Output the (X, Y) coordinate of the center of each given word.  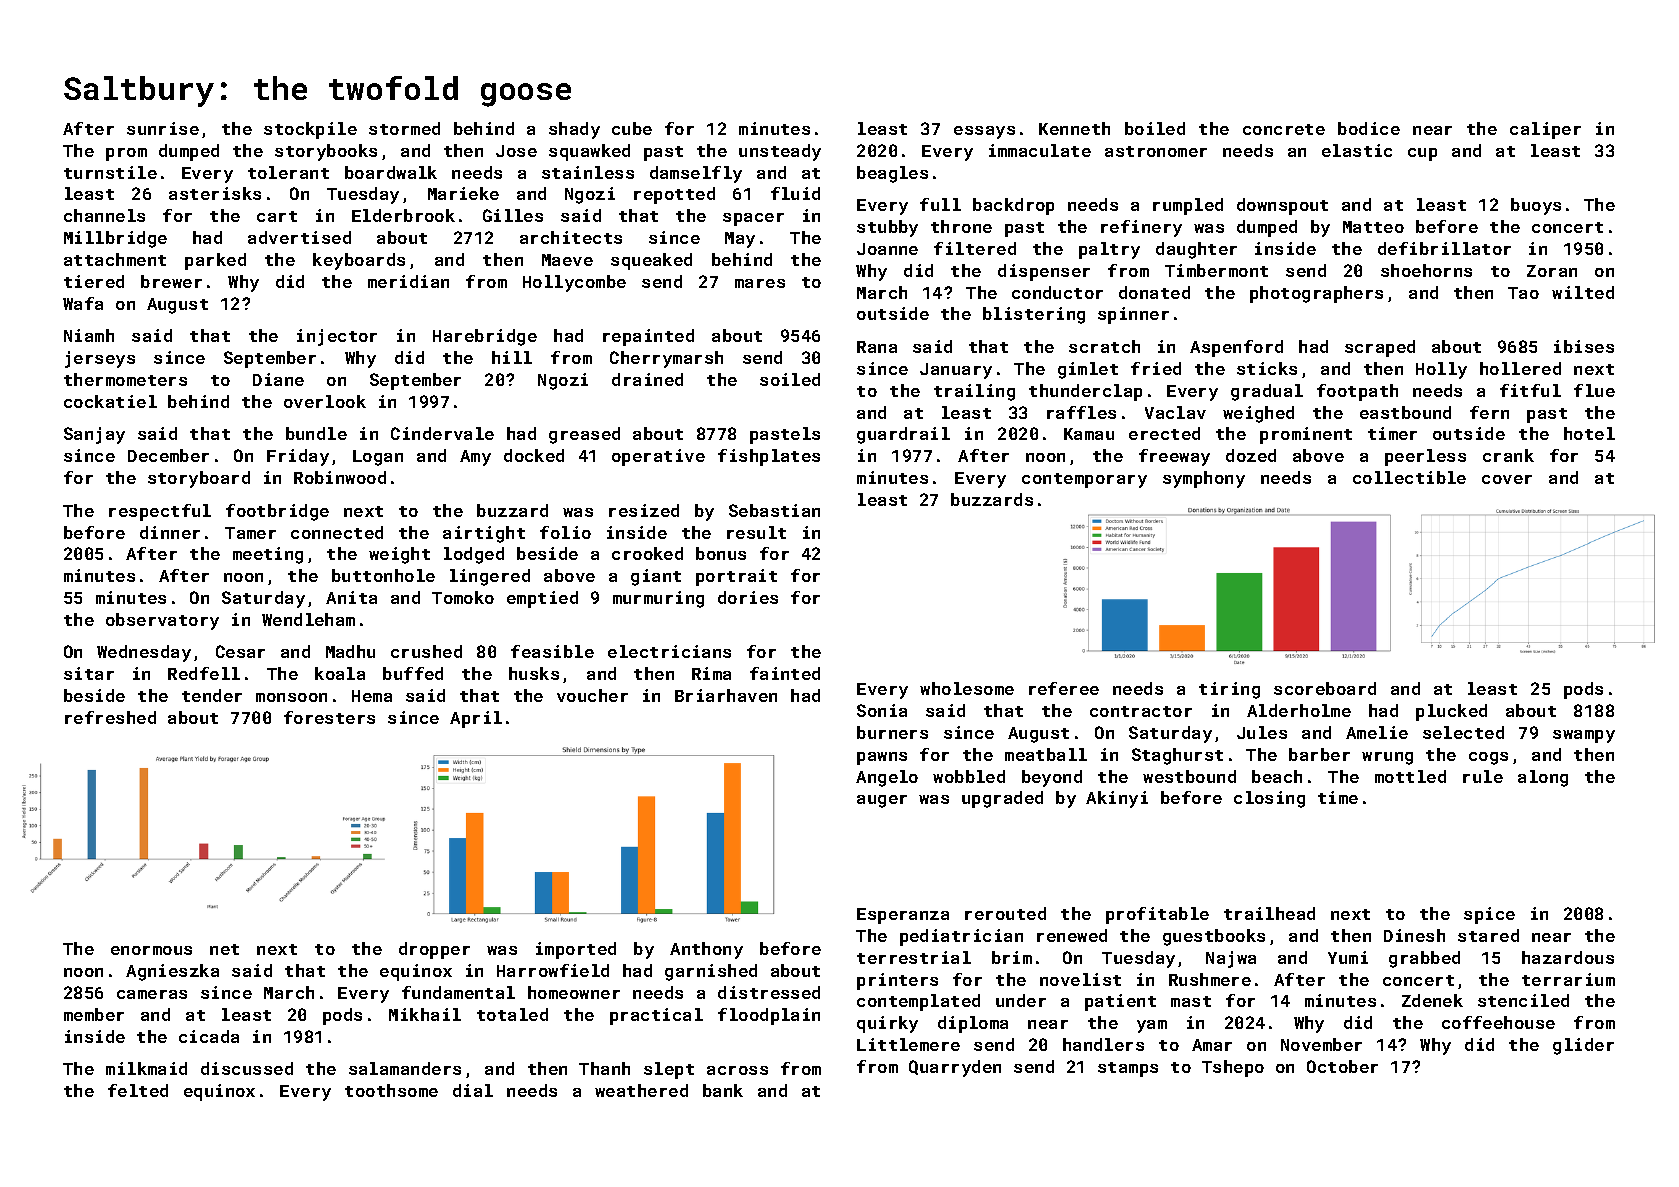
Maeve (567, 260)
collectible (1409, 477)
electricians (669, 651)
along (1543, 778)
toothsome (391, 1090)
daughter (1196, 250)
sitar (89, 673)
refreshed (110, 717)
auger (882, 801)
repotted (674, 195)
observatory (162, 621)
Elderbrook (403, 215)
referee (1064, 688)
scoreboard (1325, 688)
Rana (877, 347)
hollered (1520, 368)
